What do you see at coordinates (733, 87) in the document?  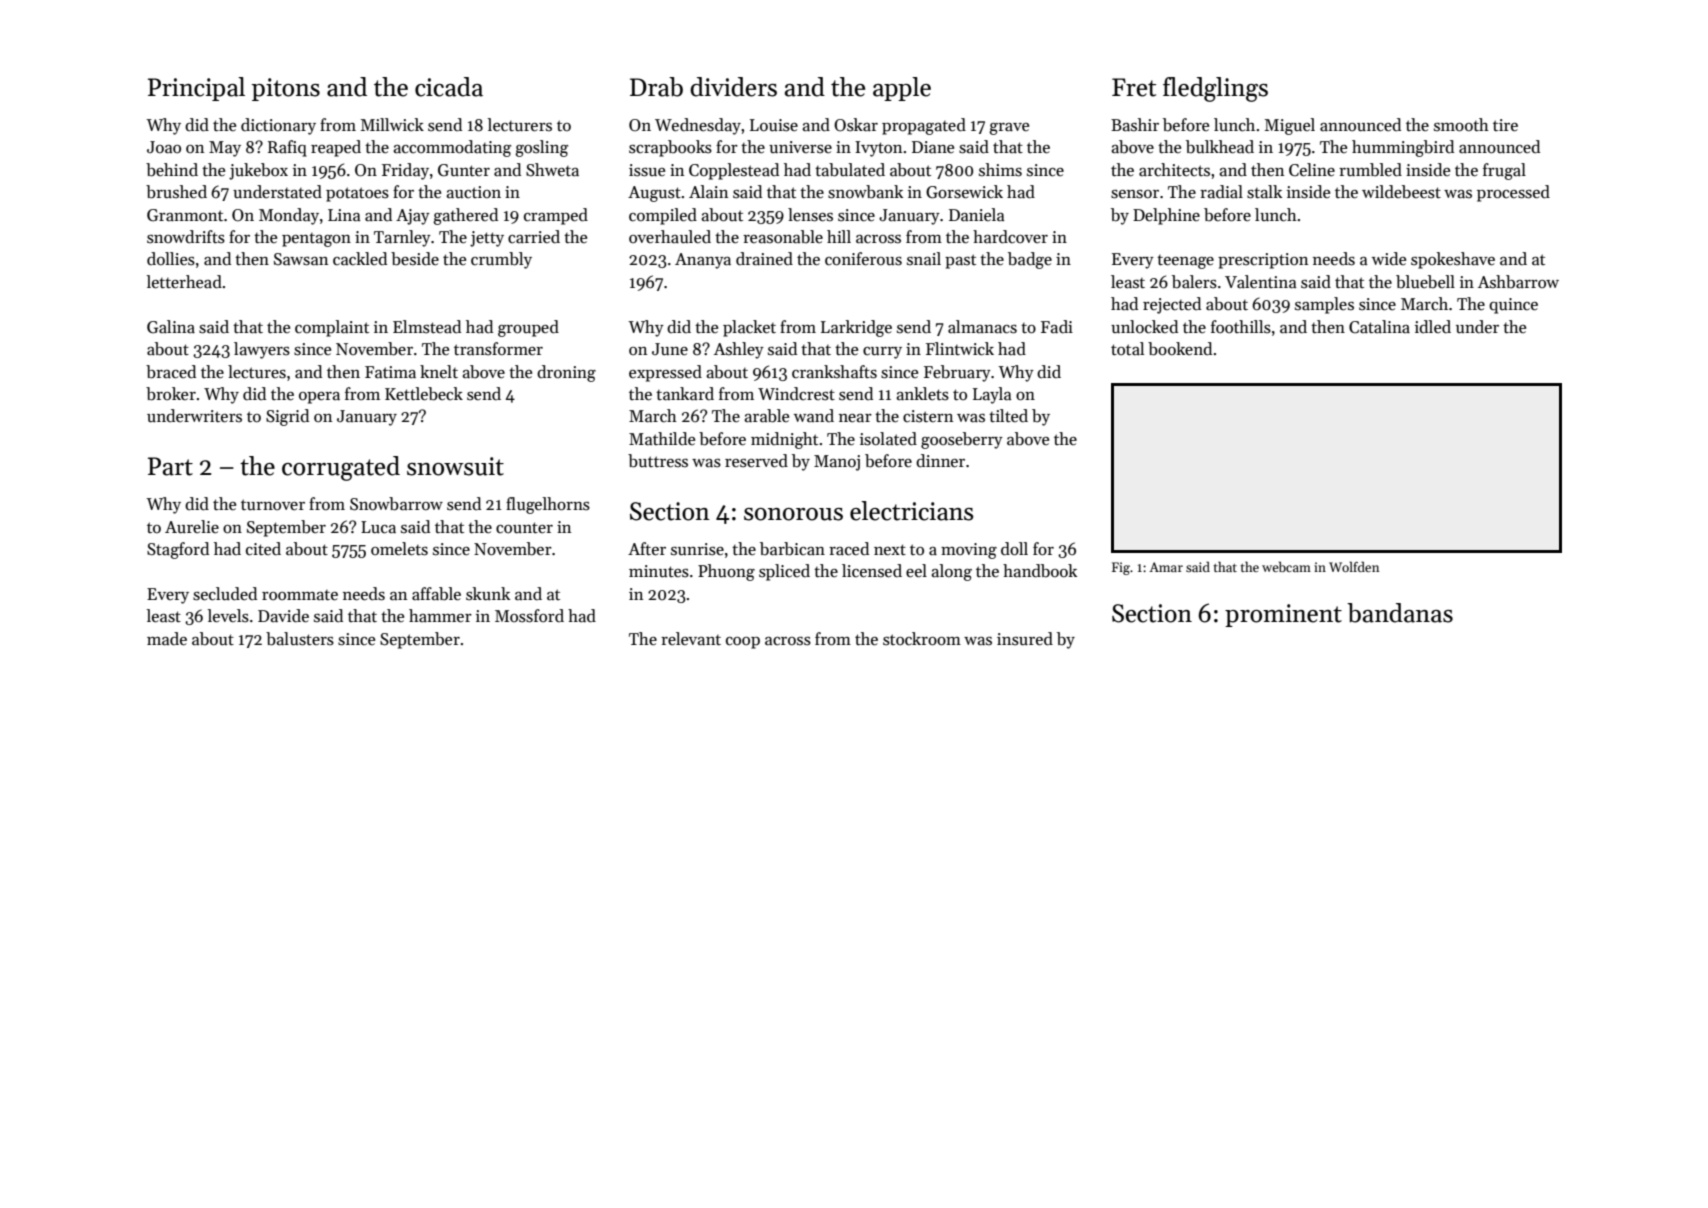 I see `dividers` at bounding box center [733, 87].
